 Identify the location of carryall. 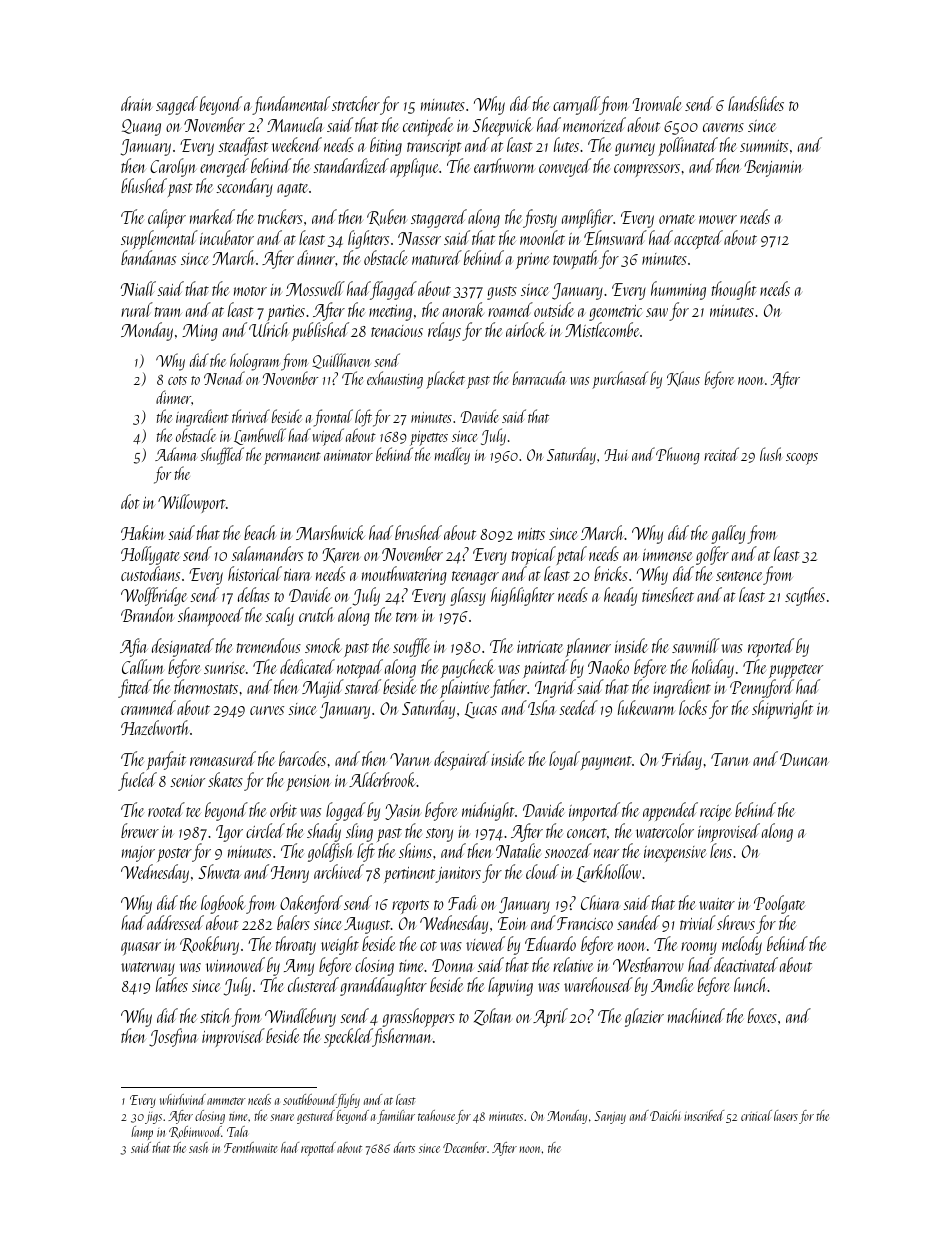
(576, 105).
